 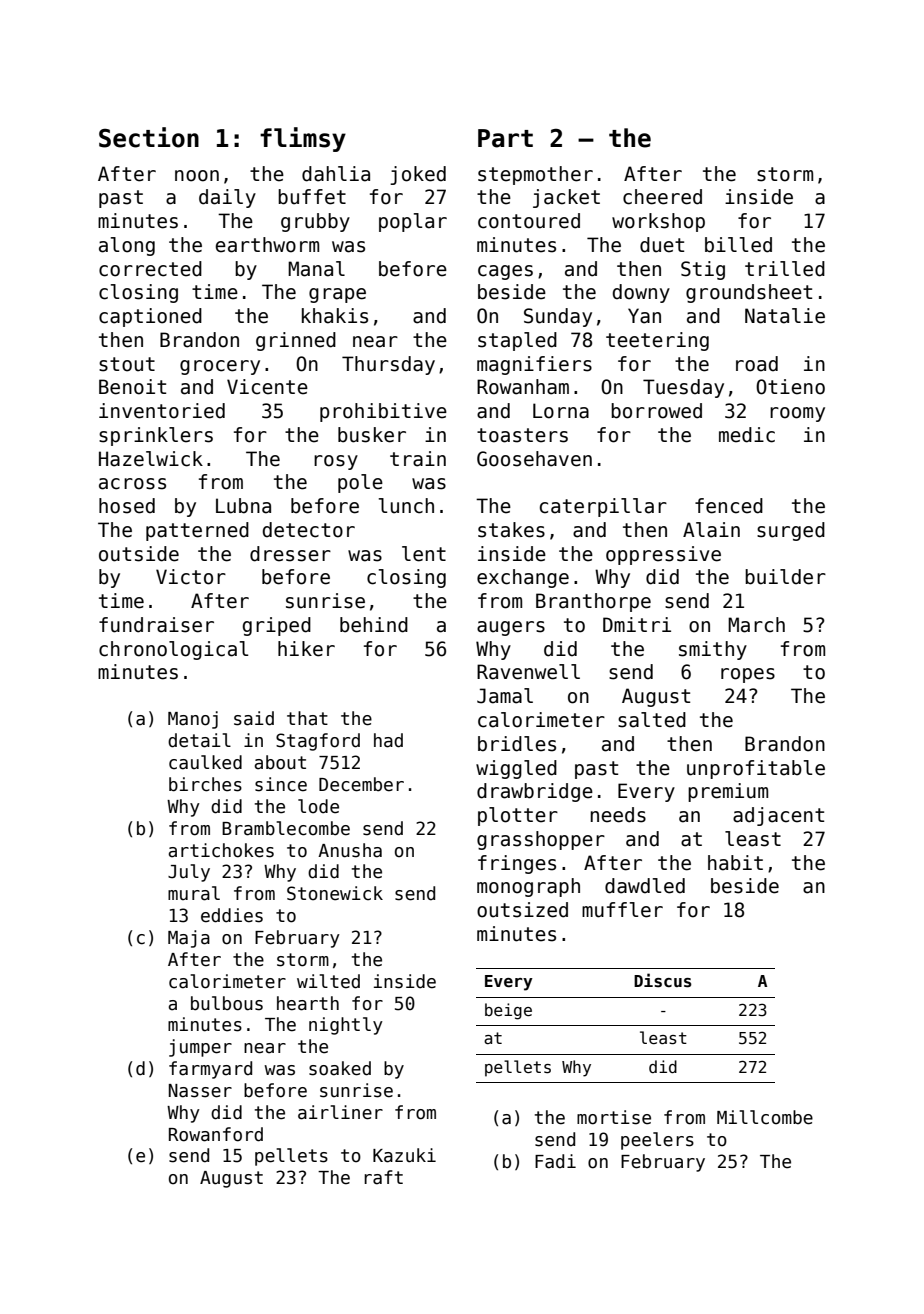 What do you see at coordinates (205, 784) in the screenshot?
I see `birches` at bounding box center [205, 784].
